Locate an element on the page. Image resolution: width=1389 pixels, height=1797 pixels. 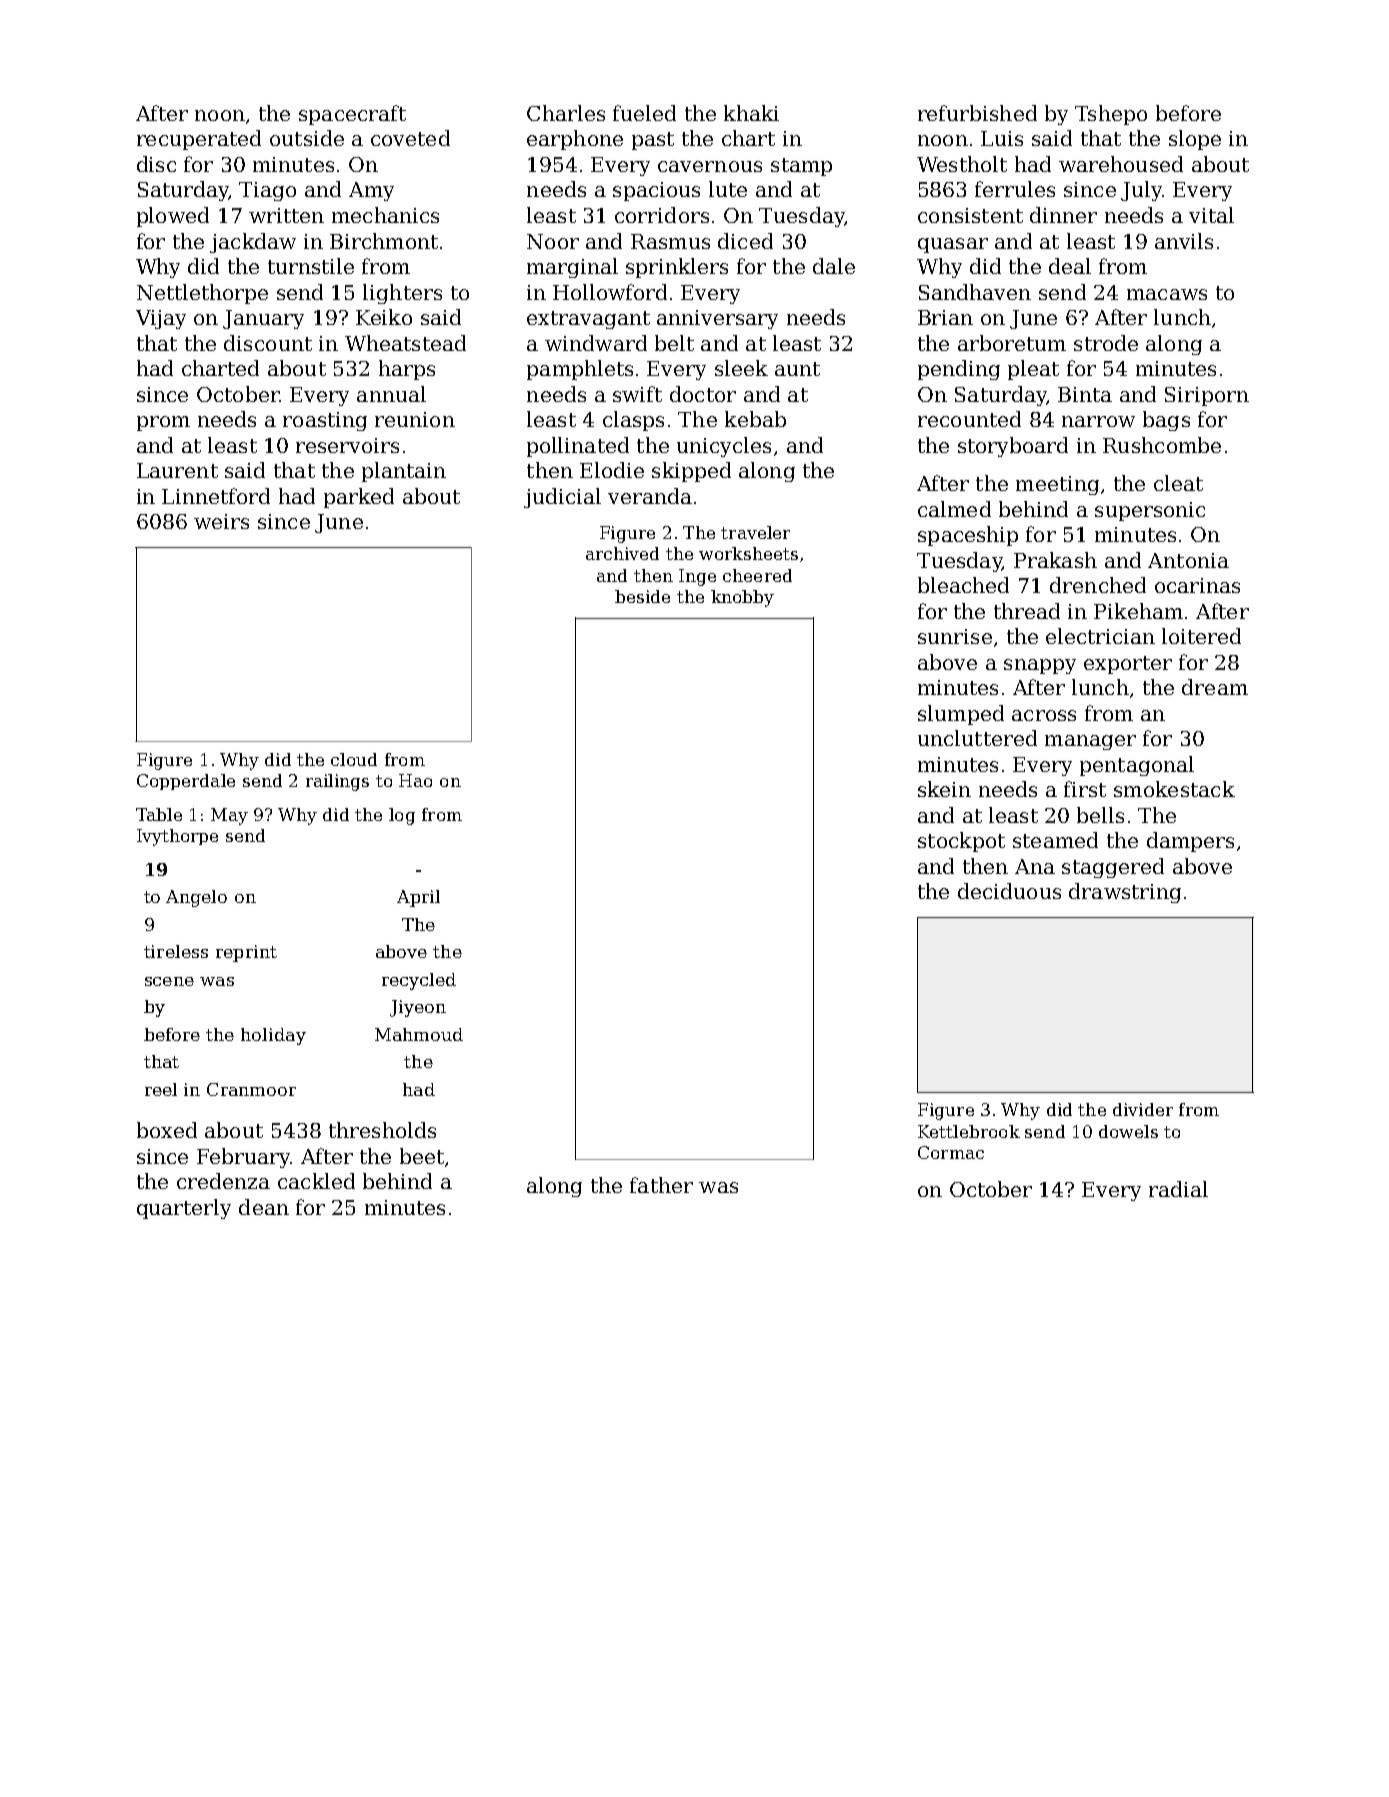
electrician is located at coordinates (1100, 636).
